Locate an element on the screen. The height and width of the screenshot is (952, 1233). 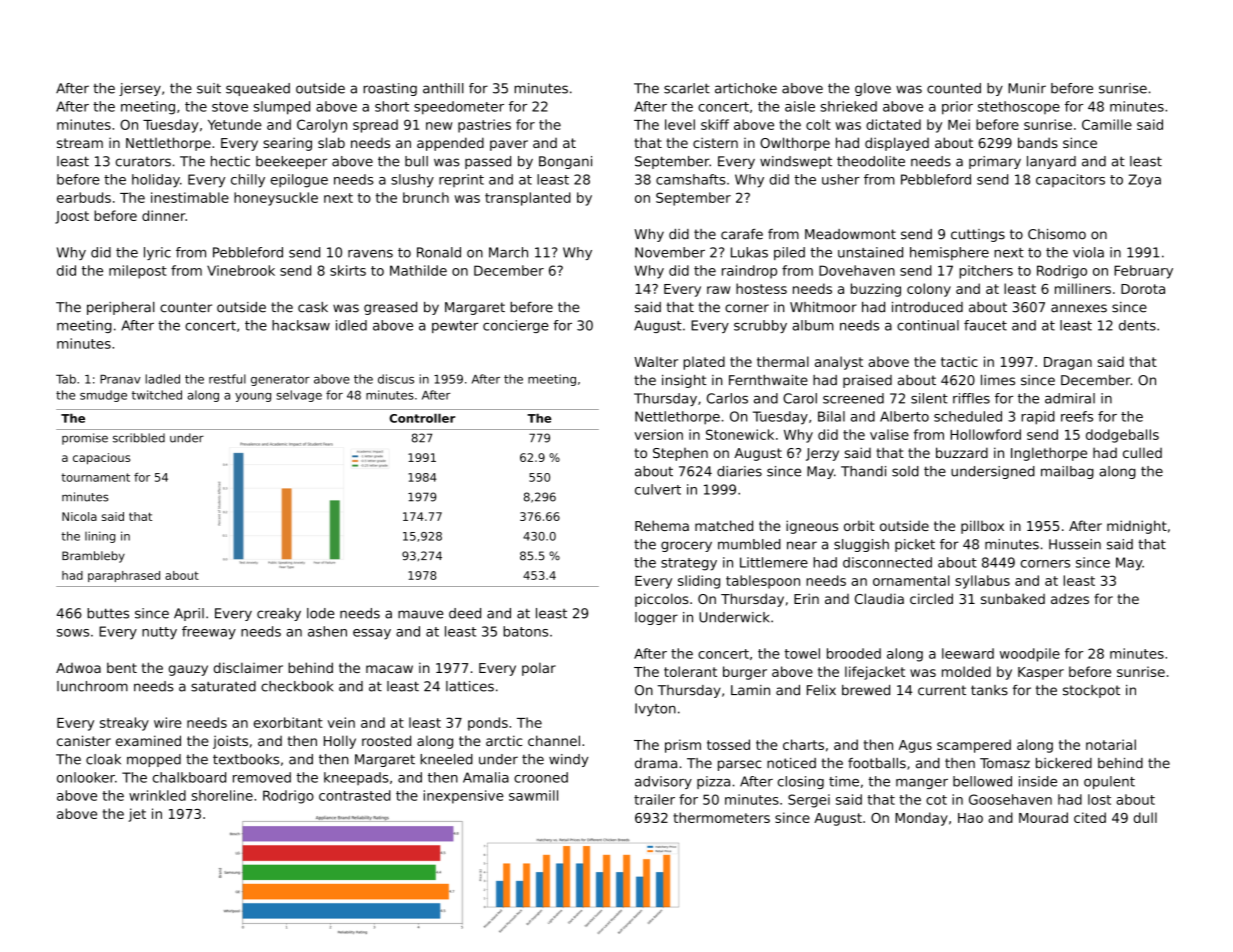
Stephen is located at coordinates (680, 454).
